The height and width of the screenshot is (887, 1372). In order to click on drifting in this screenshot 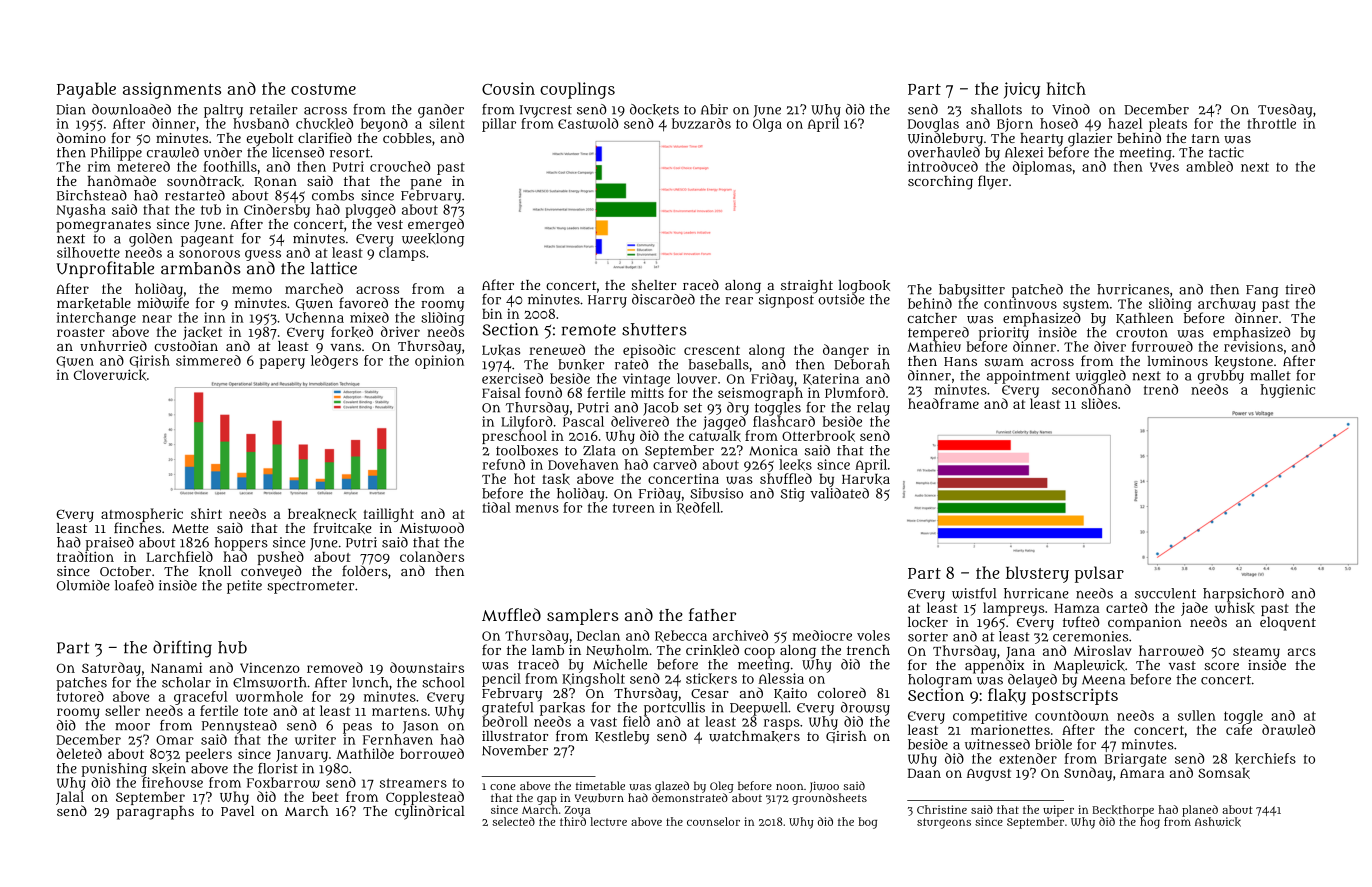, I will do `click(182, 649)`.
